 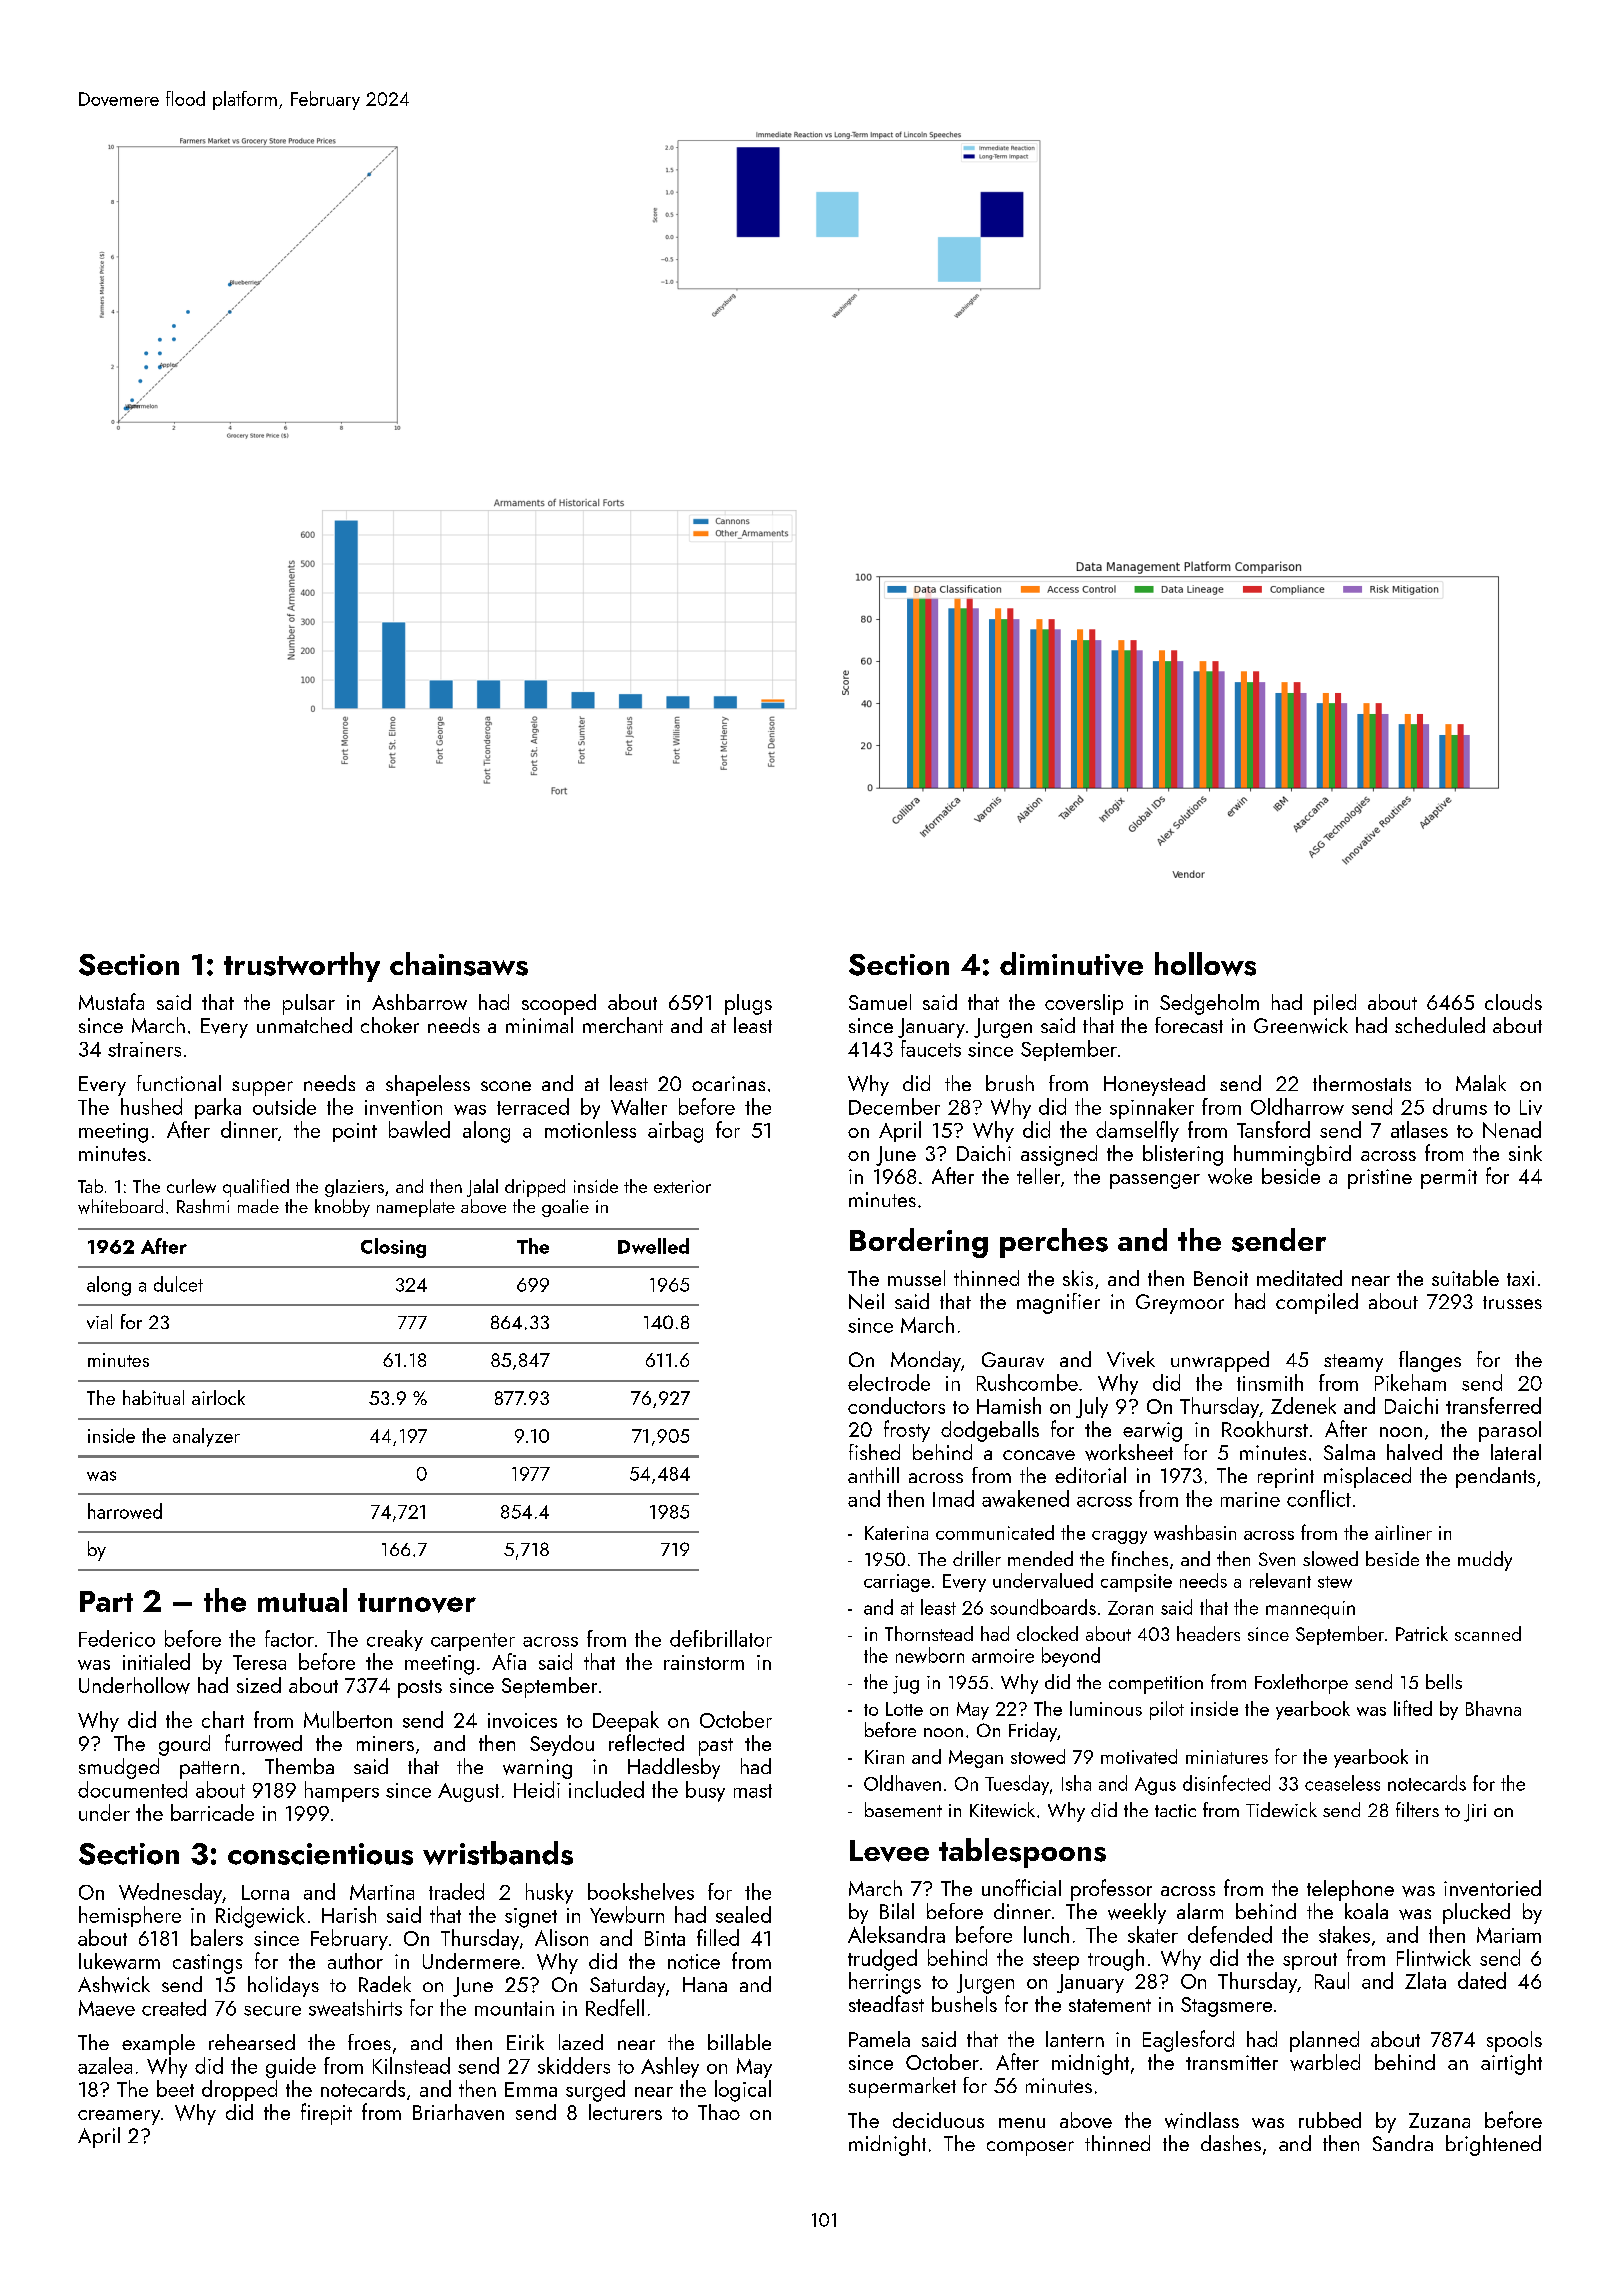 What do you see at coordinates (1205, 964) in the document?
I see `hollows` at bounding box center [1205, 964].
